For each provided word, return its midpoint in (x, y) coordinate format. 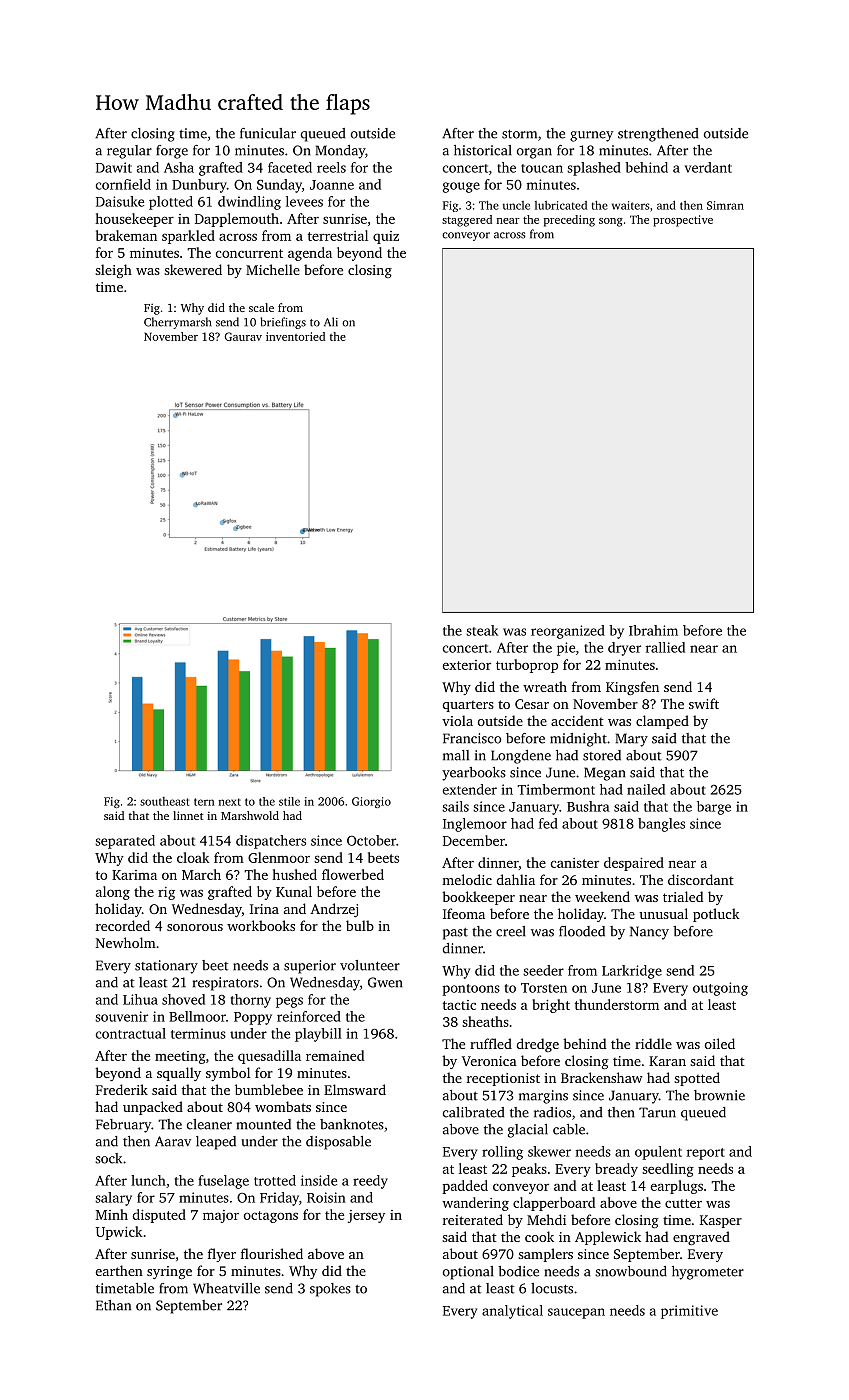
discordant (701, 879)
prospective (683, 221)
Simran (725, 205)
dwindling (249, 203)
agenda (310, 254)
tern (204, 802)
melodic (467, 879)
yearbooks (474, 774)
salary (113, 1199)
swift (704, 703)
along (113, 893)
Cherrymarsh (177, 323)
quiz (386, 237)
